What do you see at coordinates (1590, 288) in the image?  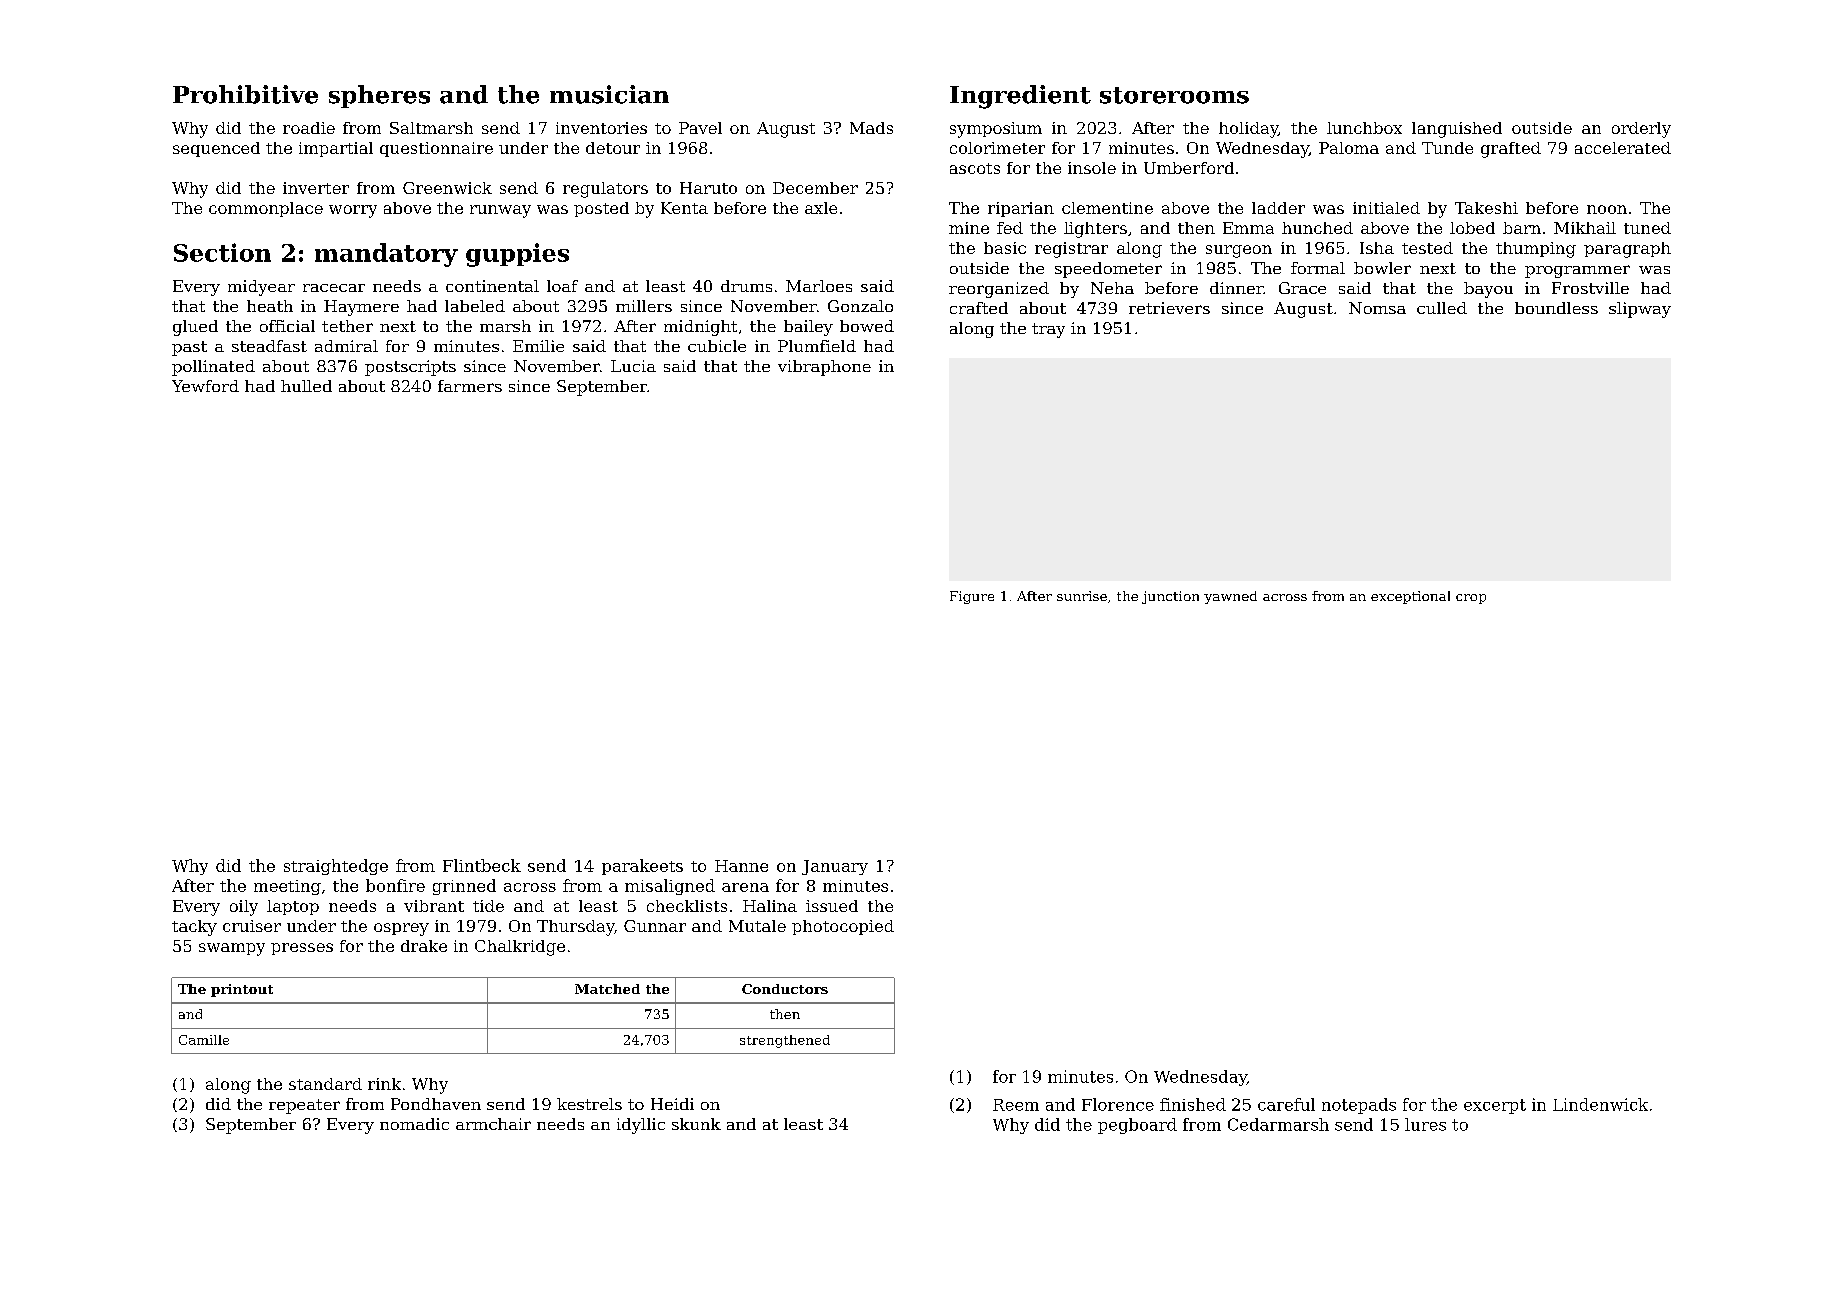 I see `Frostville` at bounding box center [1590, 288].
